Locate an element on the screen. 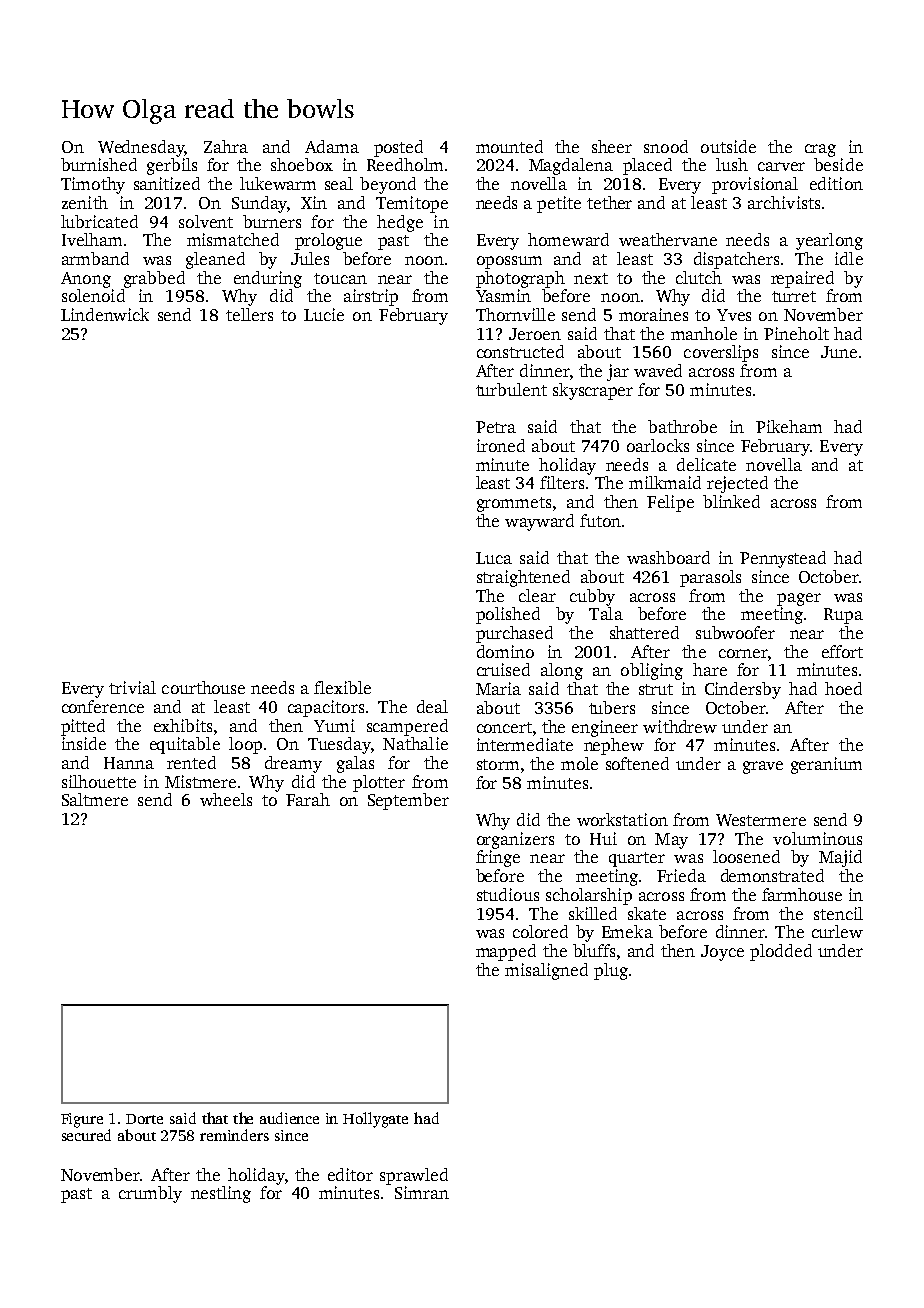  tellers is located at coordinates (249, 314).
